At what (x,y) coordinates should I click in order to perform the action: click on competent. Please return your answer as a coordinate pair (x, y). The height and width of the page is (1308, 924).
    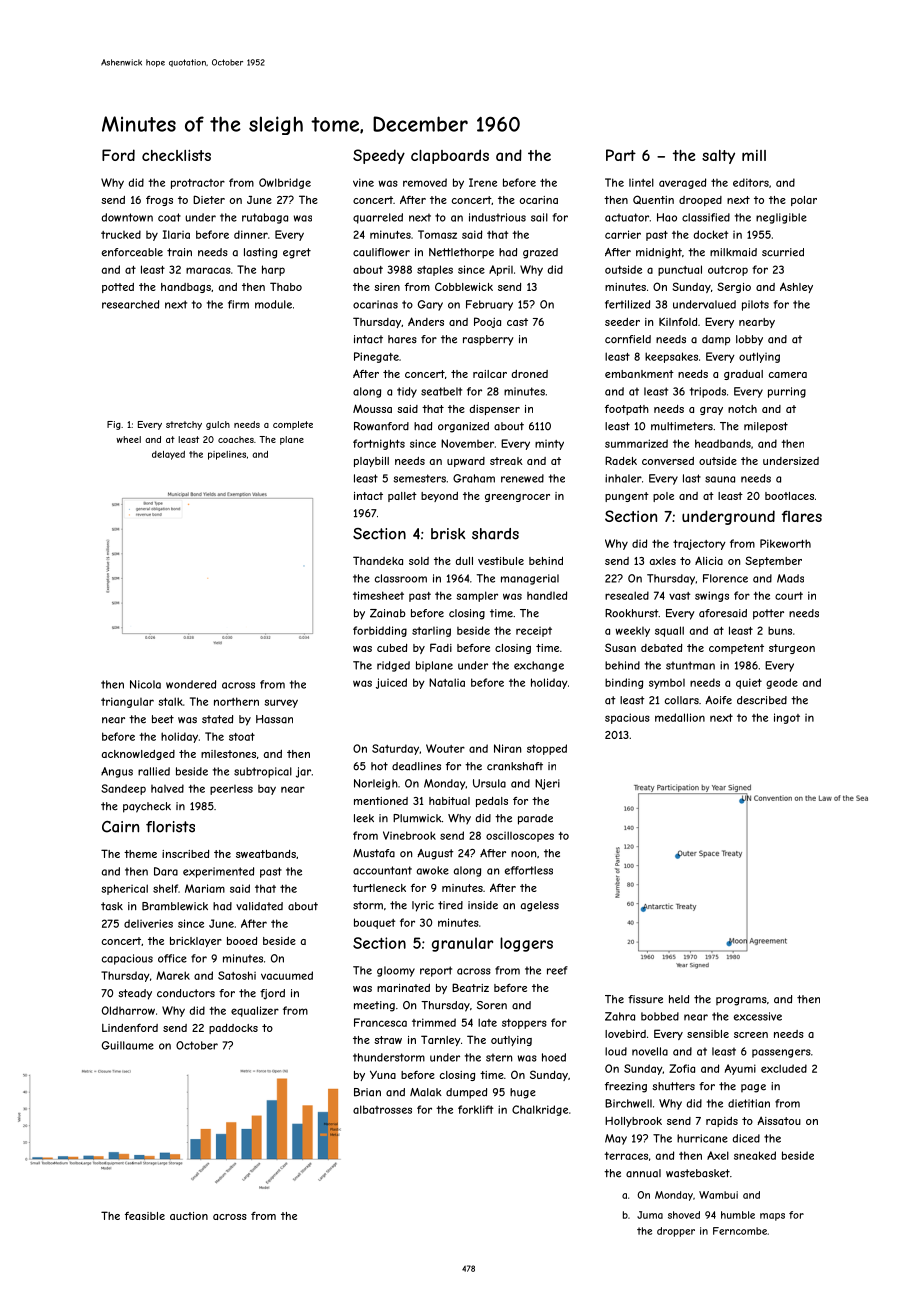
    Looking at the image, I should click on (736, 649).
